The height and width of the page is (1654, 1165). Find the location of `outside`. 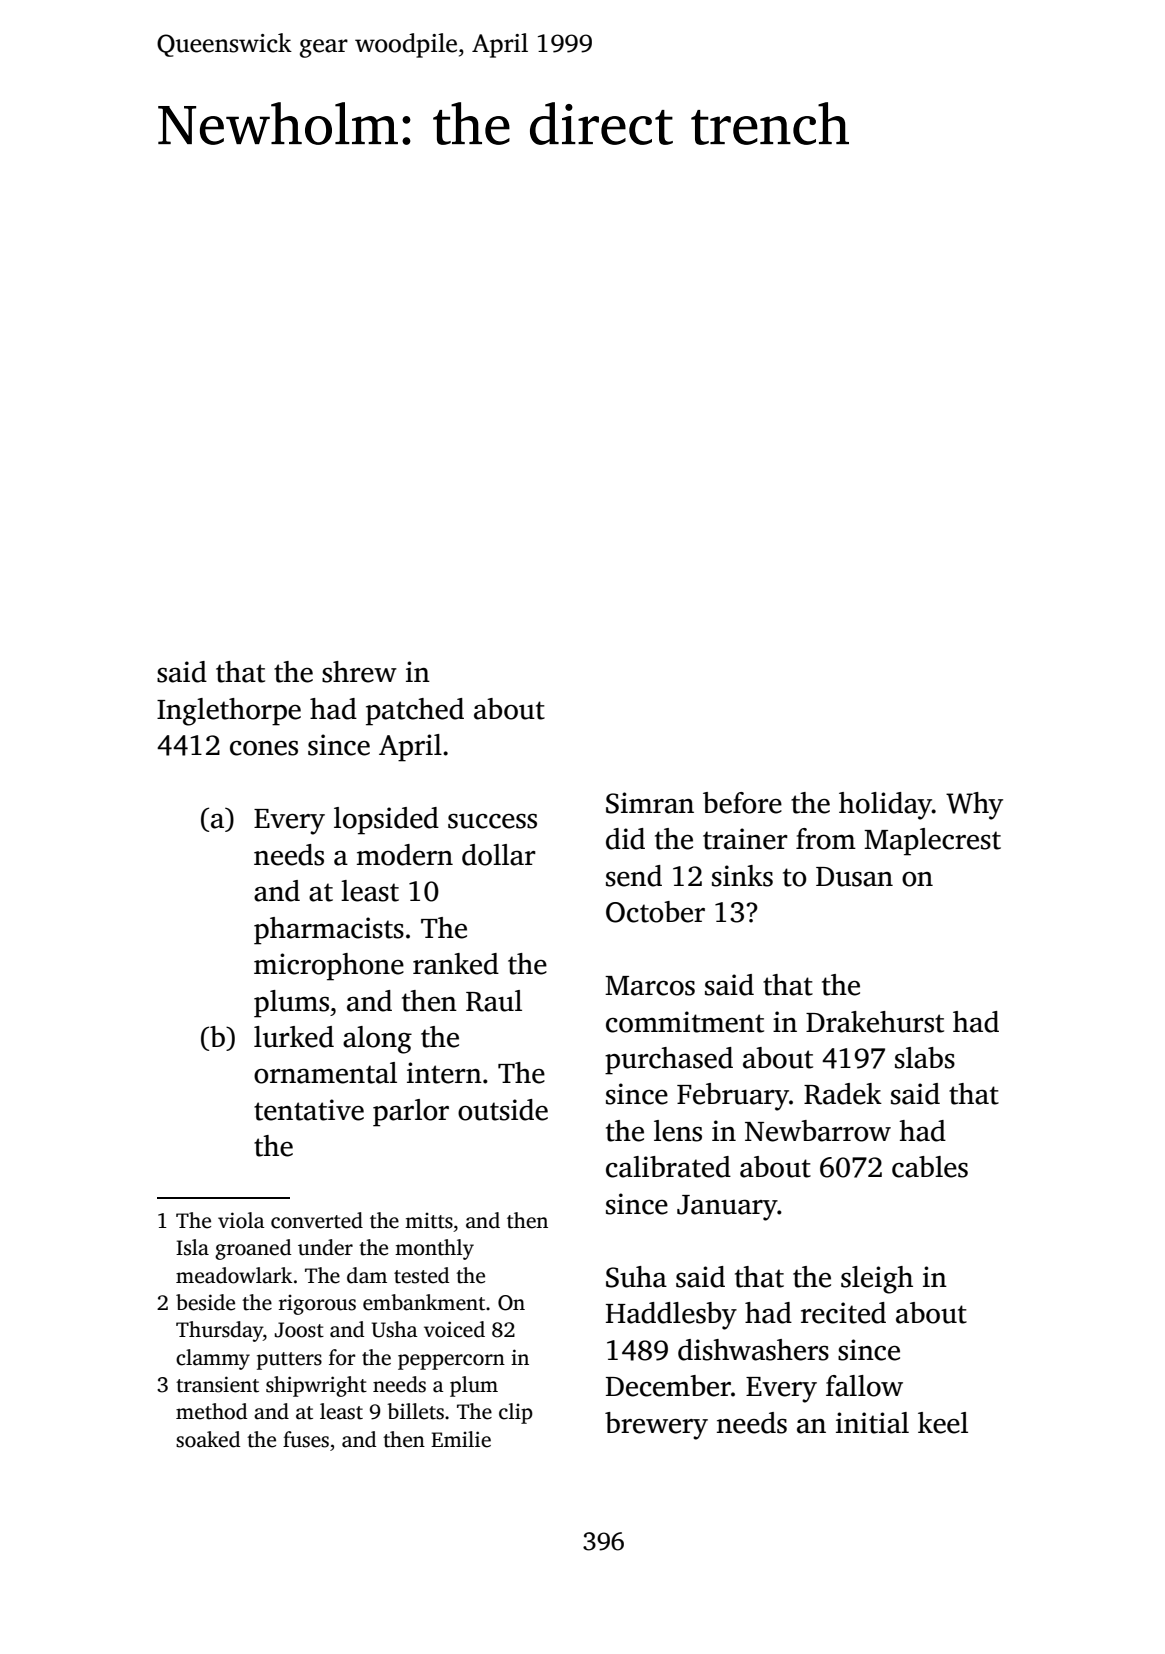

outside is located at coordinates (503, 1110).
